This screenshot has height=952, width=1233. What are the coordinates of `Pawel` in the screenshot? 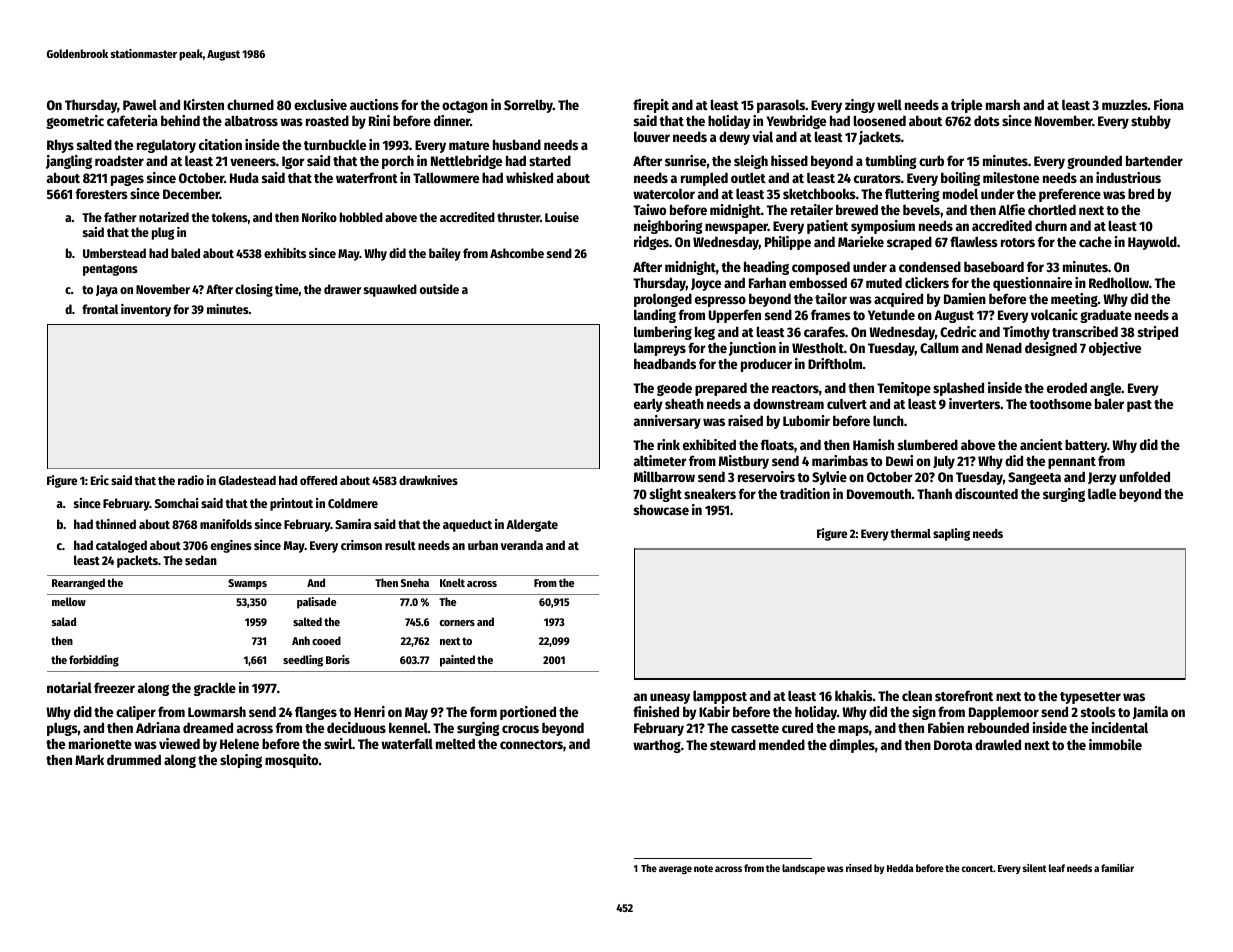 It's located at (140, 105).
